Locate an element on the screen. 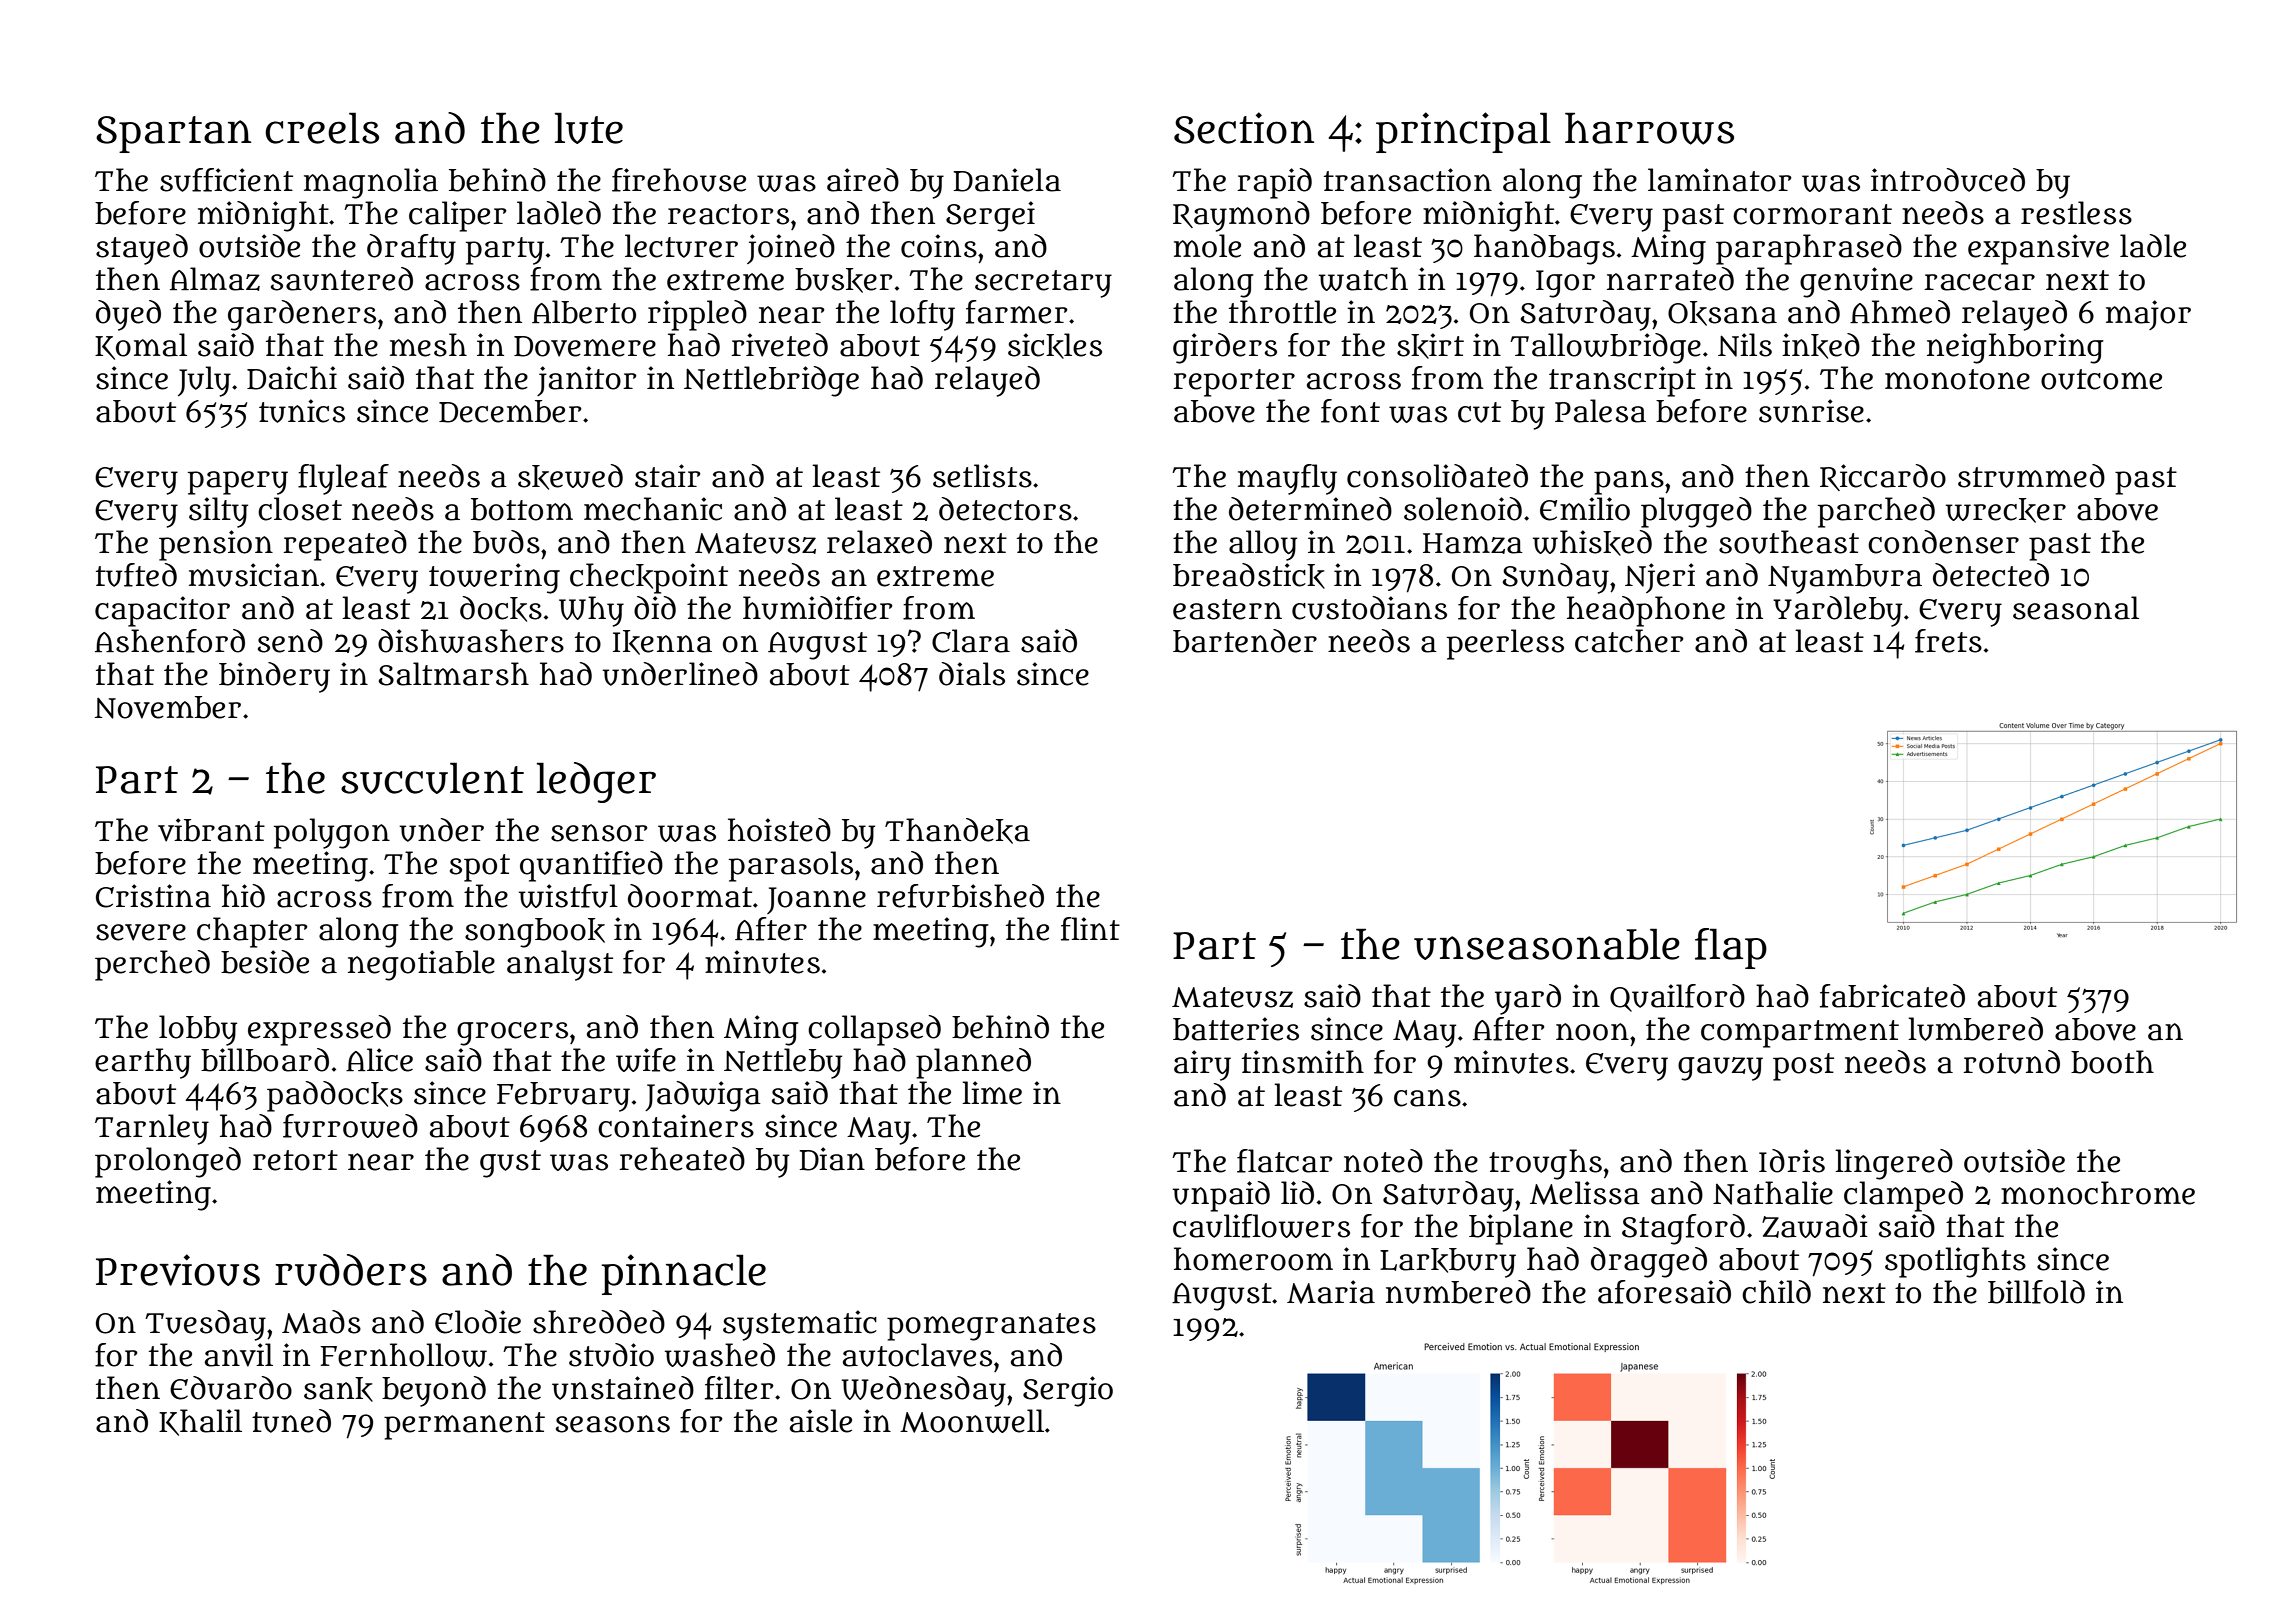 The image size is (2292, 1620). sunrise is located at coordinates (1811, 411).
